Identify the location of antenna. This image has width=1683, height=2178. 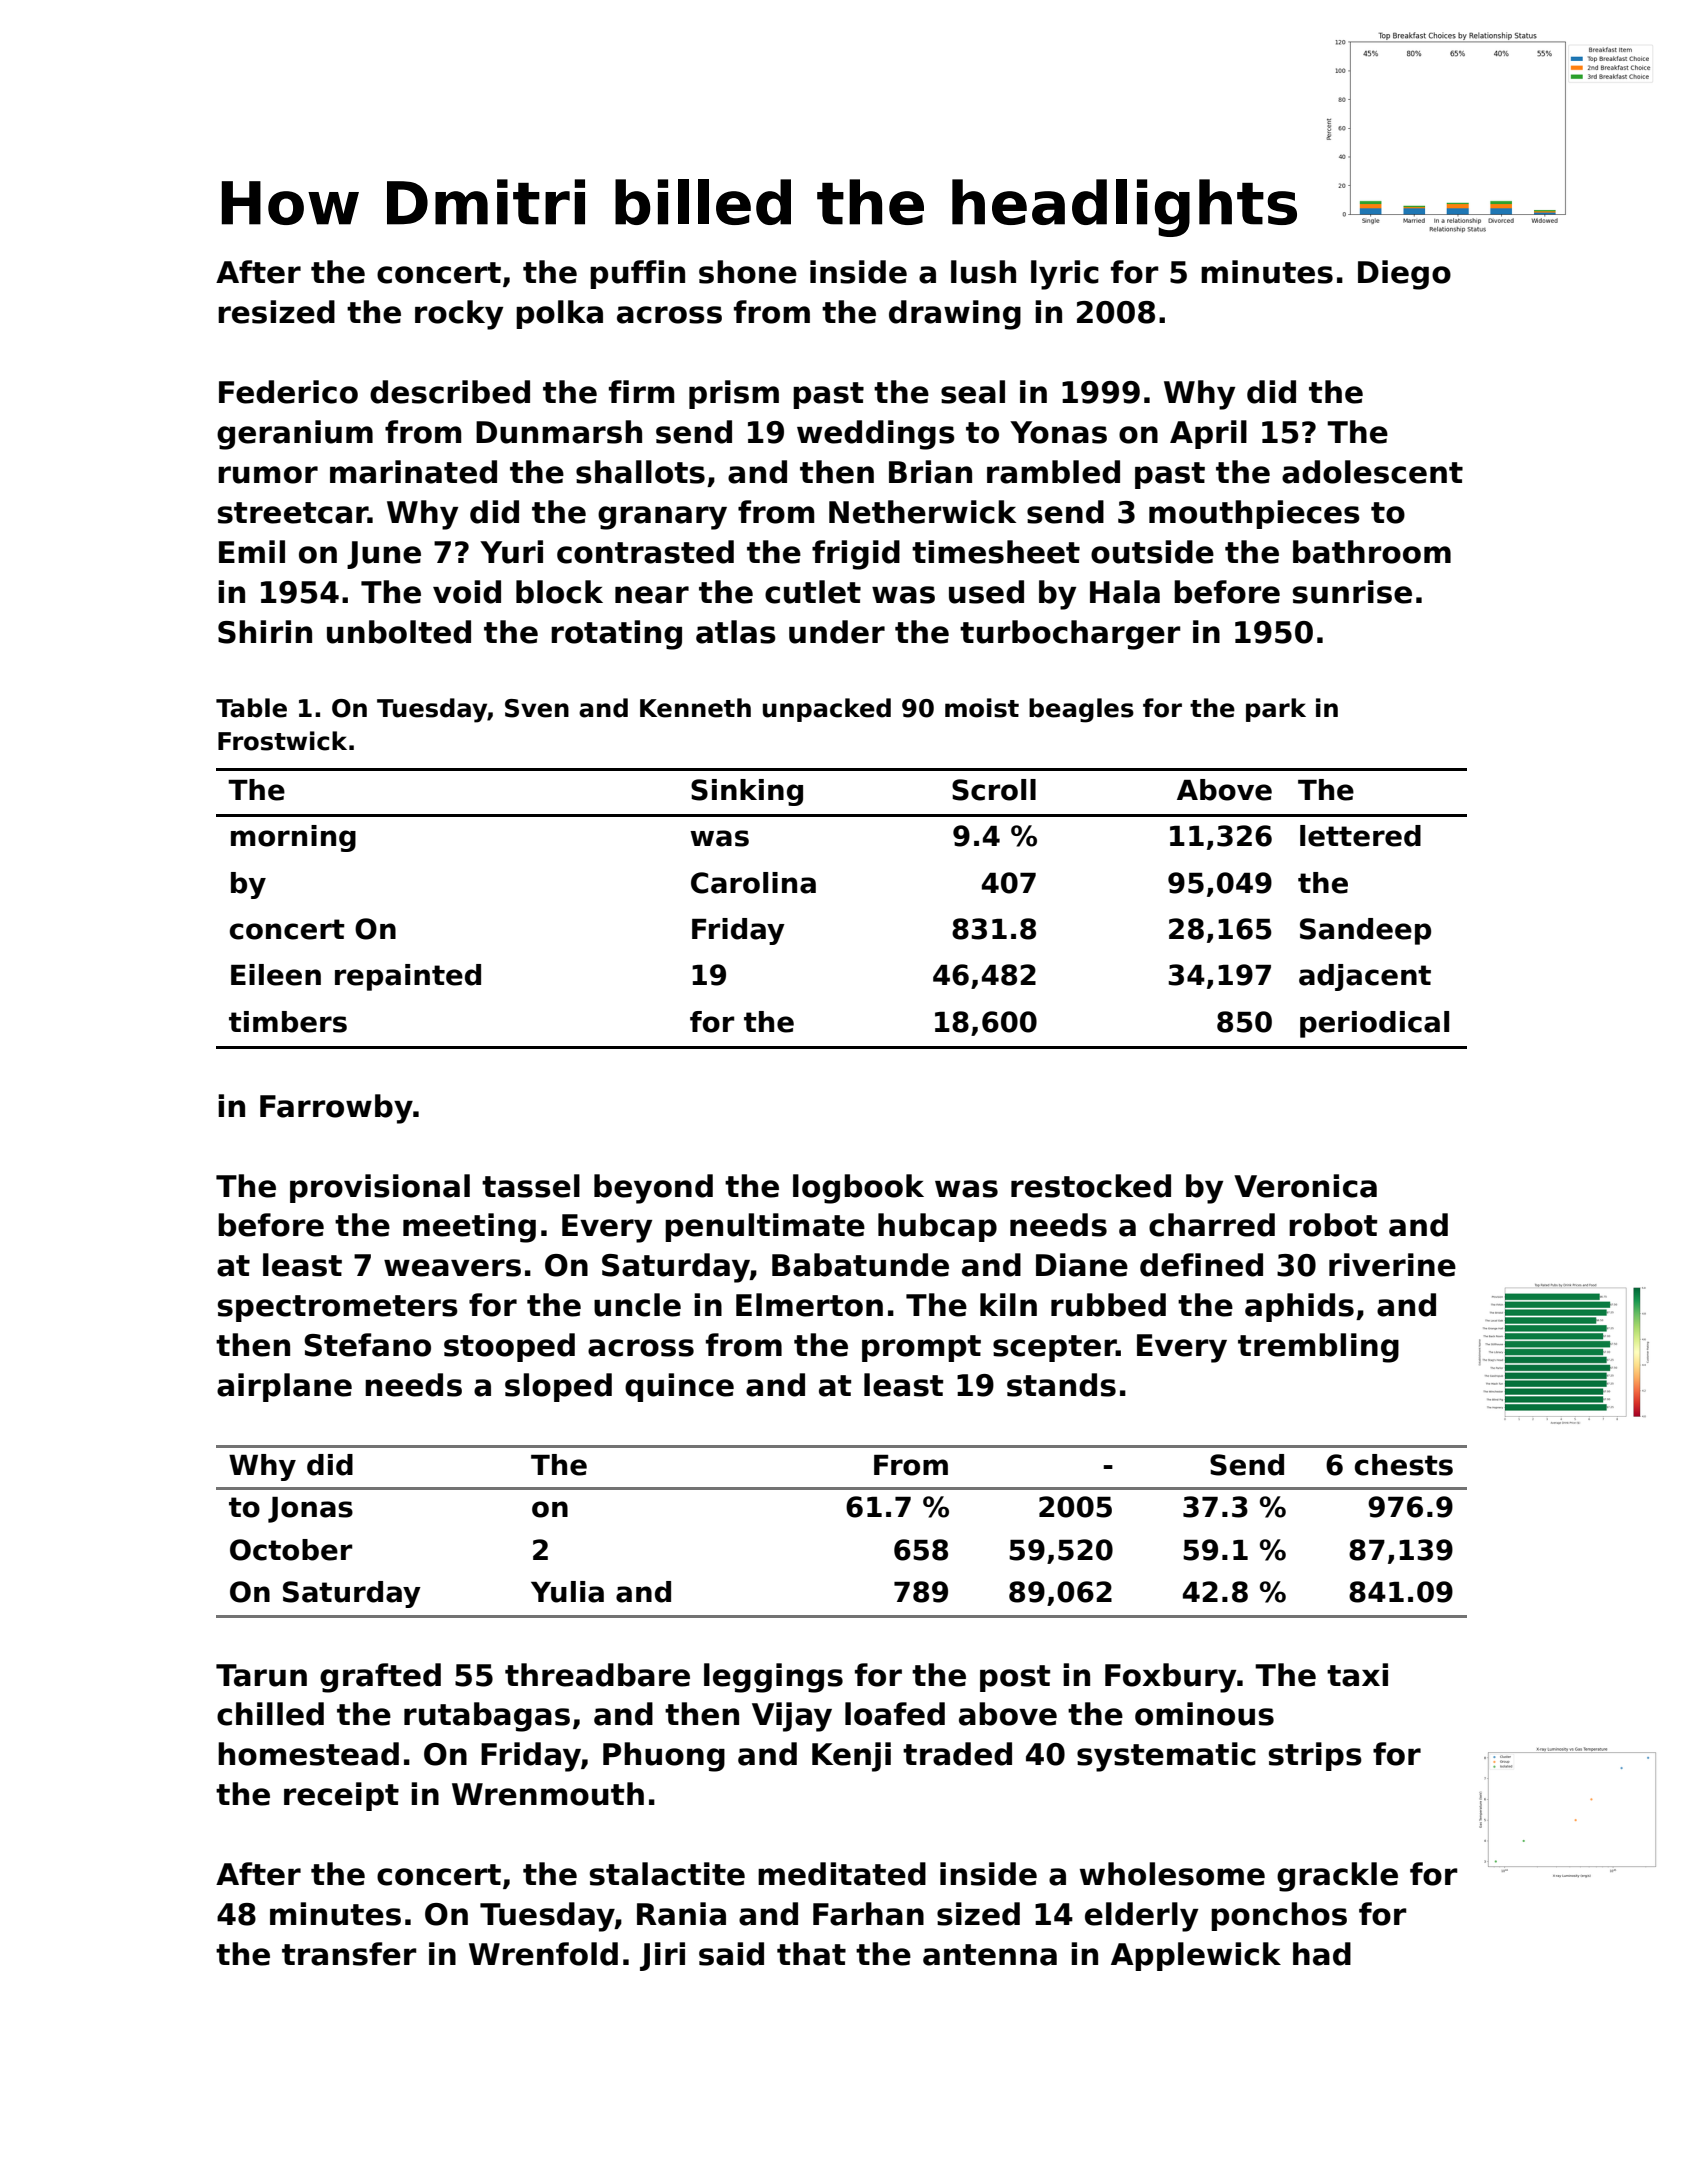
(990, 1955).
